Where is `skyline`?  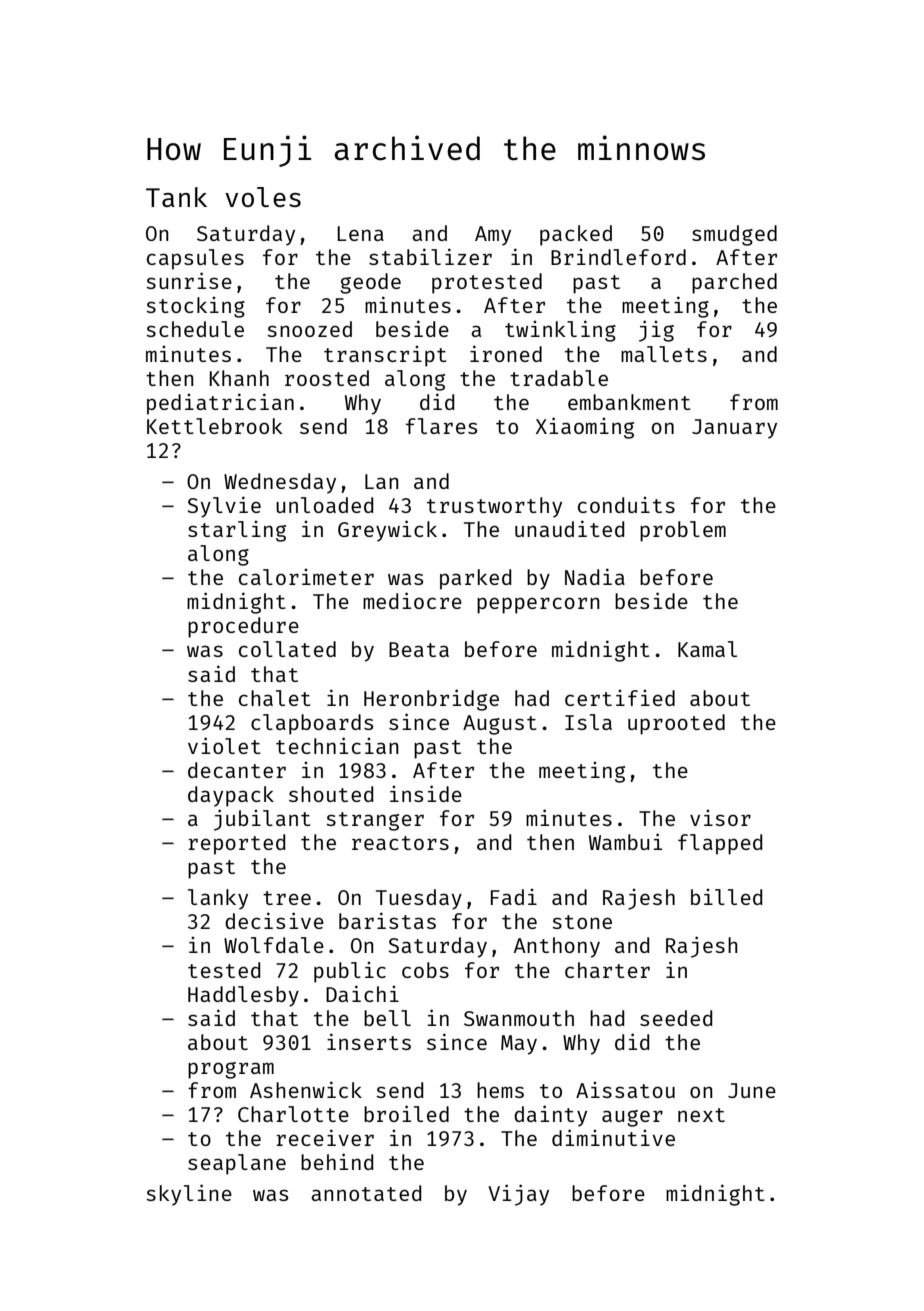
skyline is located at coordinates (189, 1195).
